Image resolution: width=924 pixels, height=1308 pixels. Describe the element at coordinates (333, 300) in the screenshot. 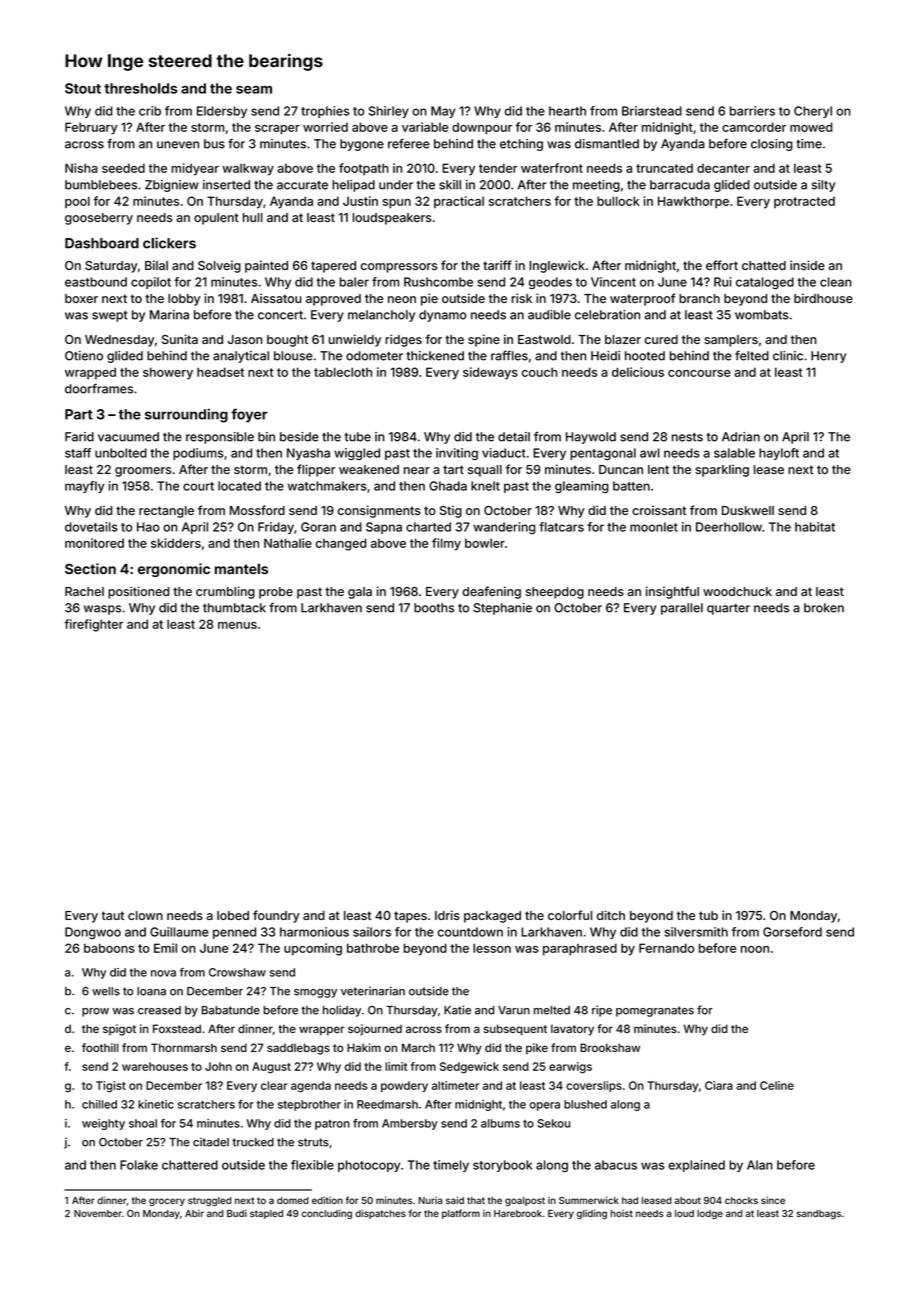

I see `approved` at that location.
